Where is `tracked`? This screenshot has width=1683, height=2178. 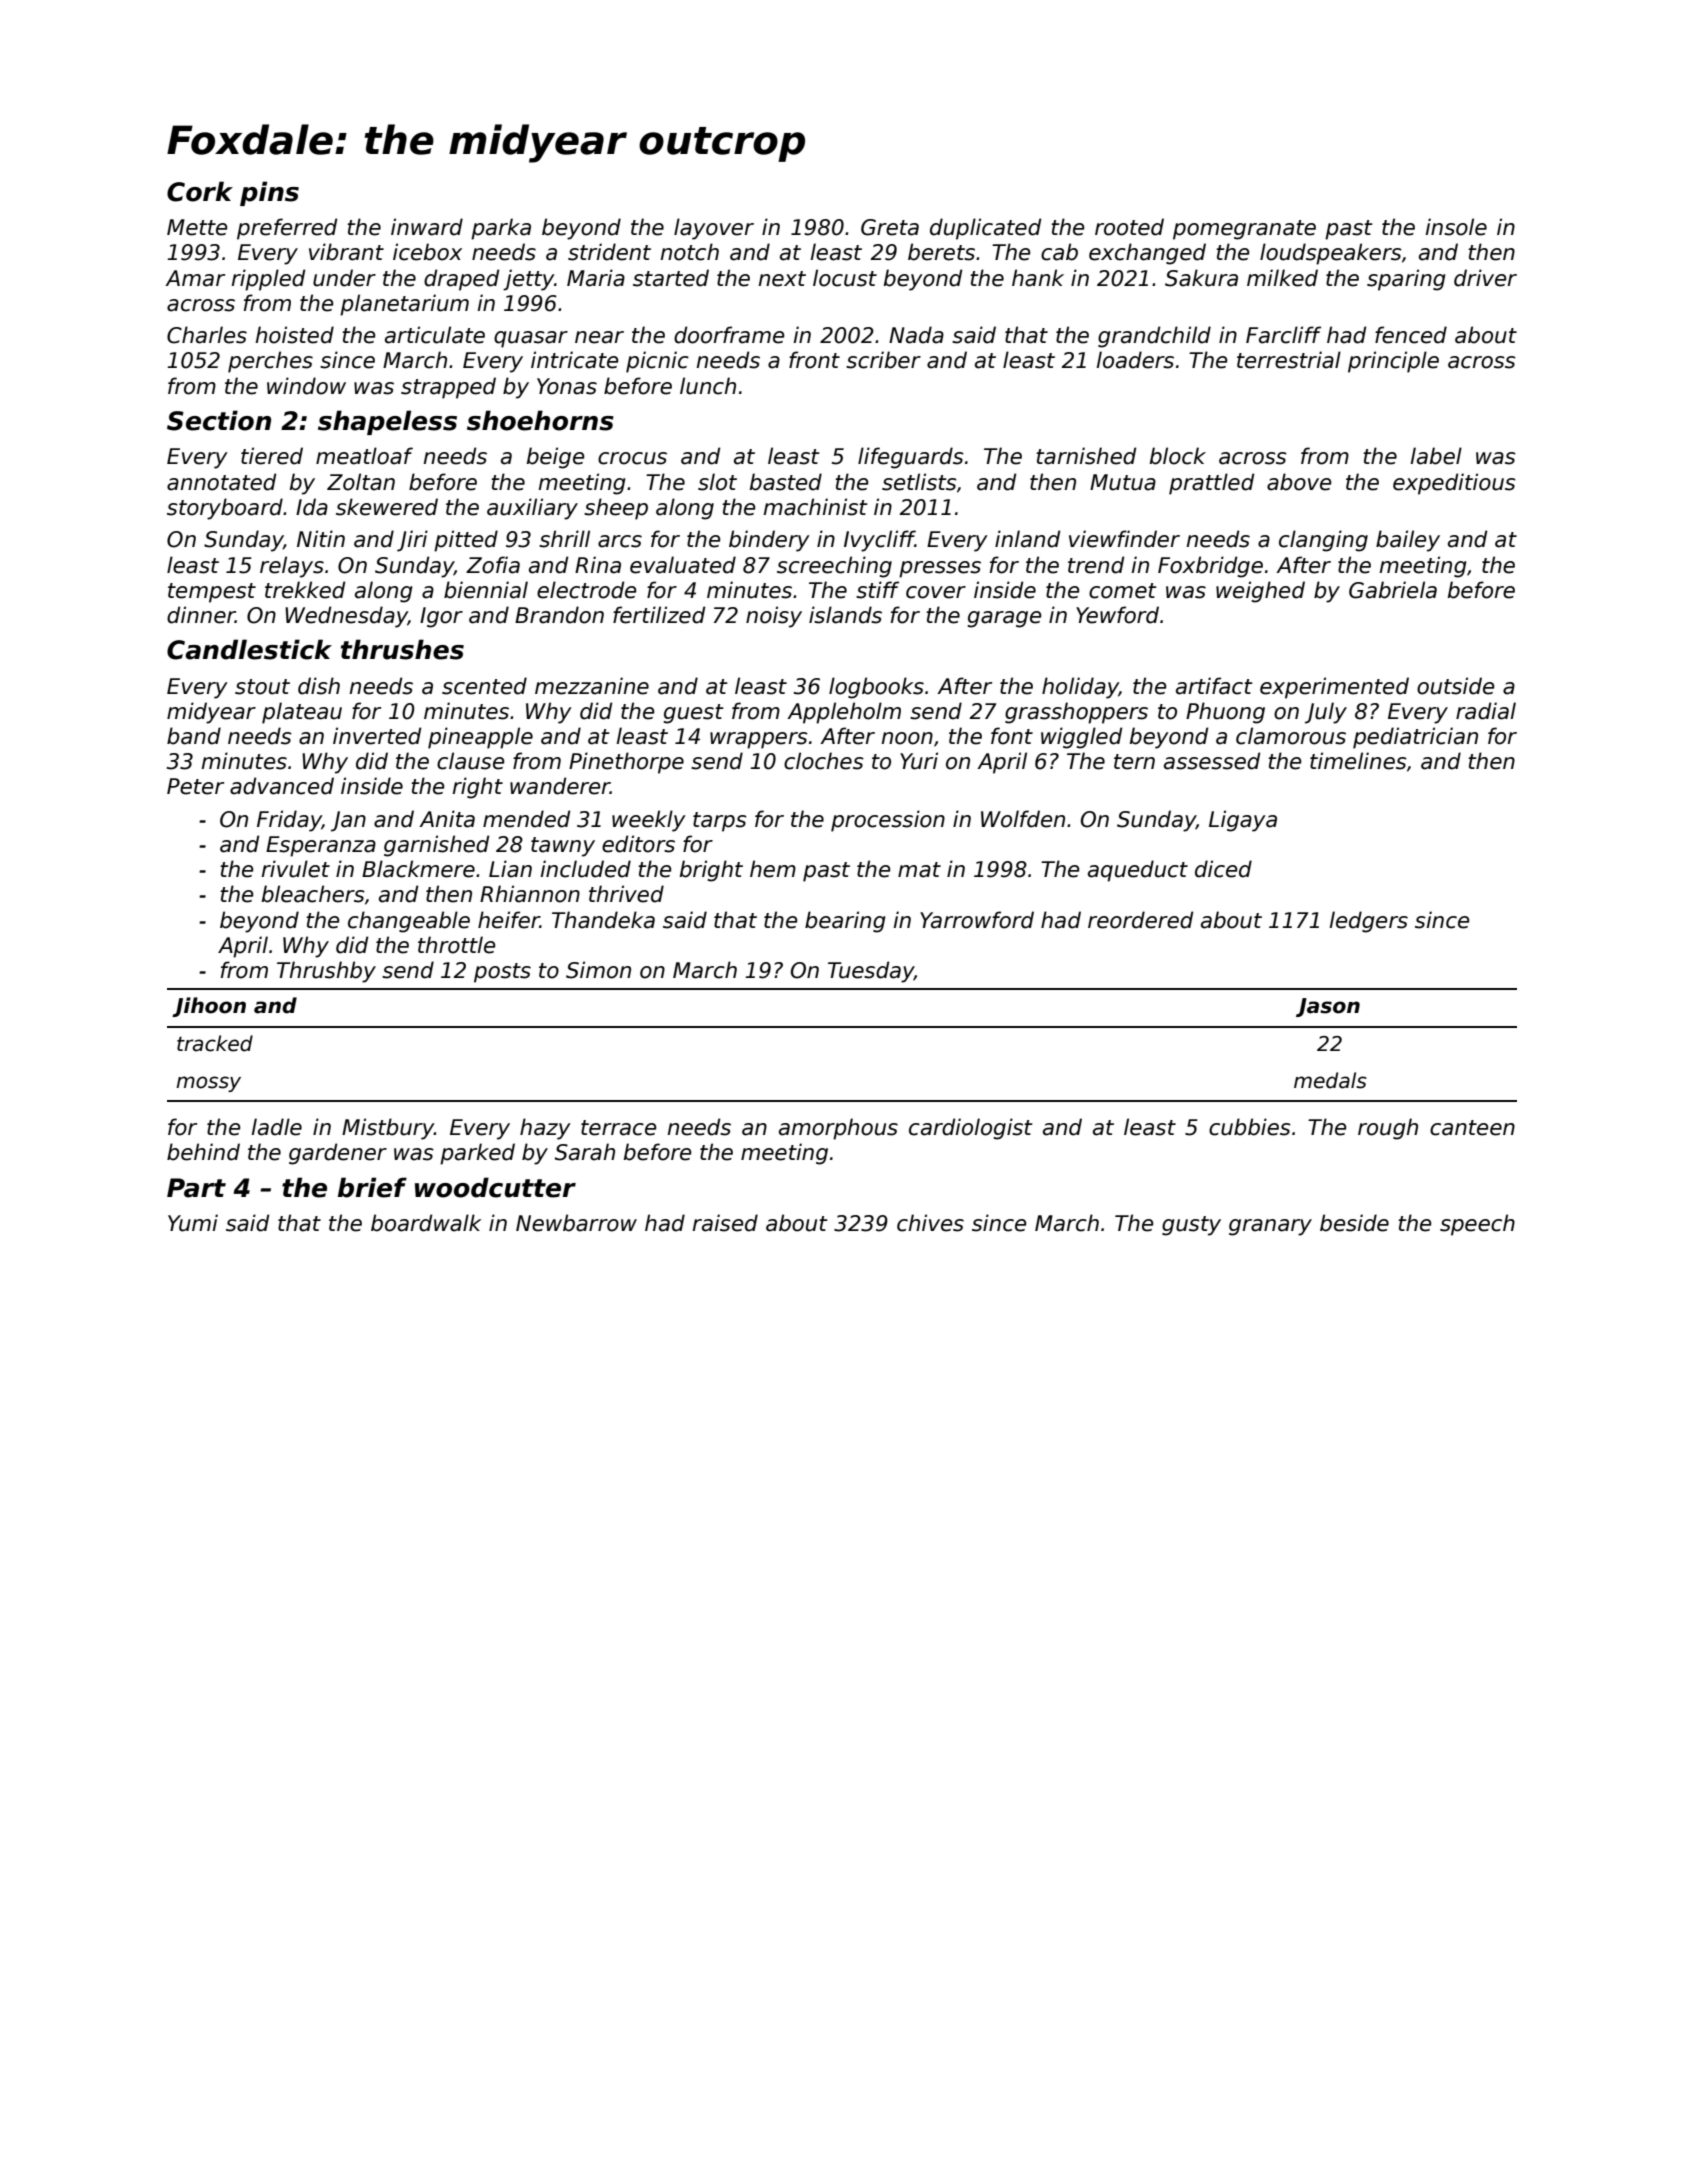 tracked is located at coordinates (215, 1043).
